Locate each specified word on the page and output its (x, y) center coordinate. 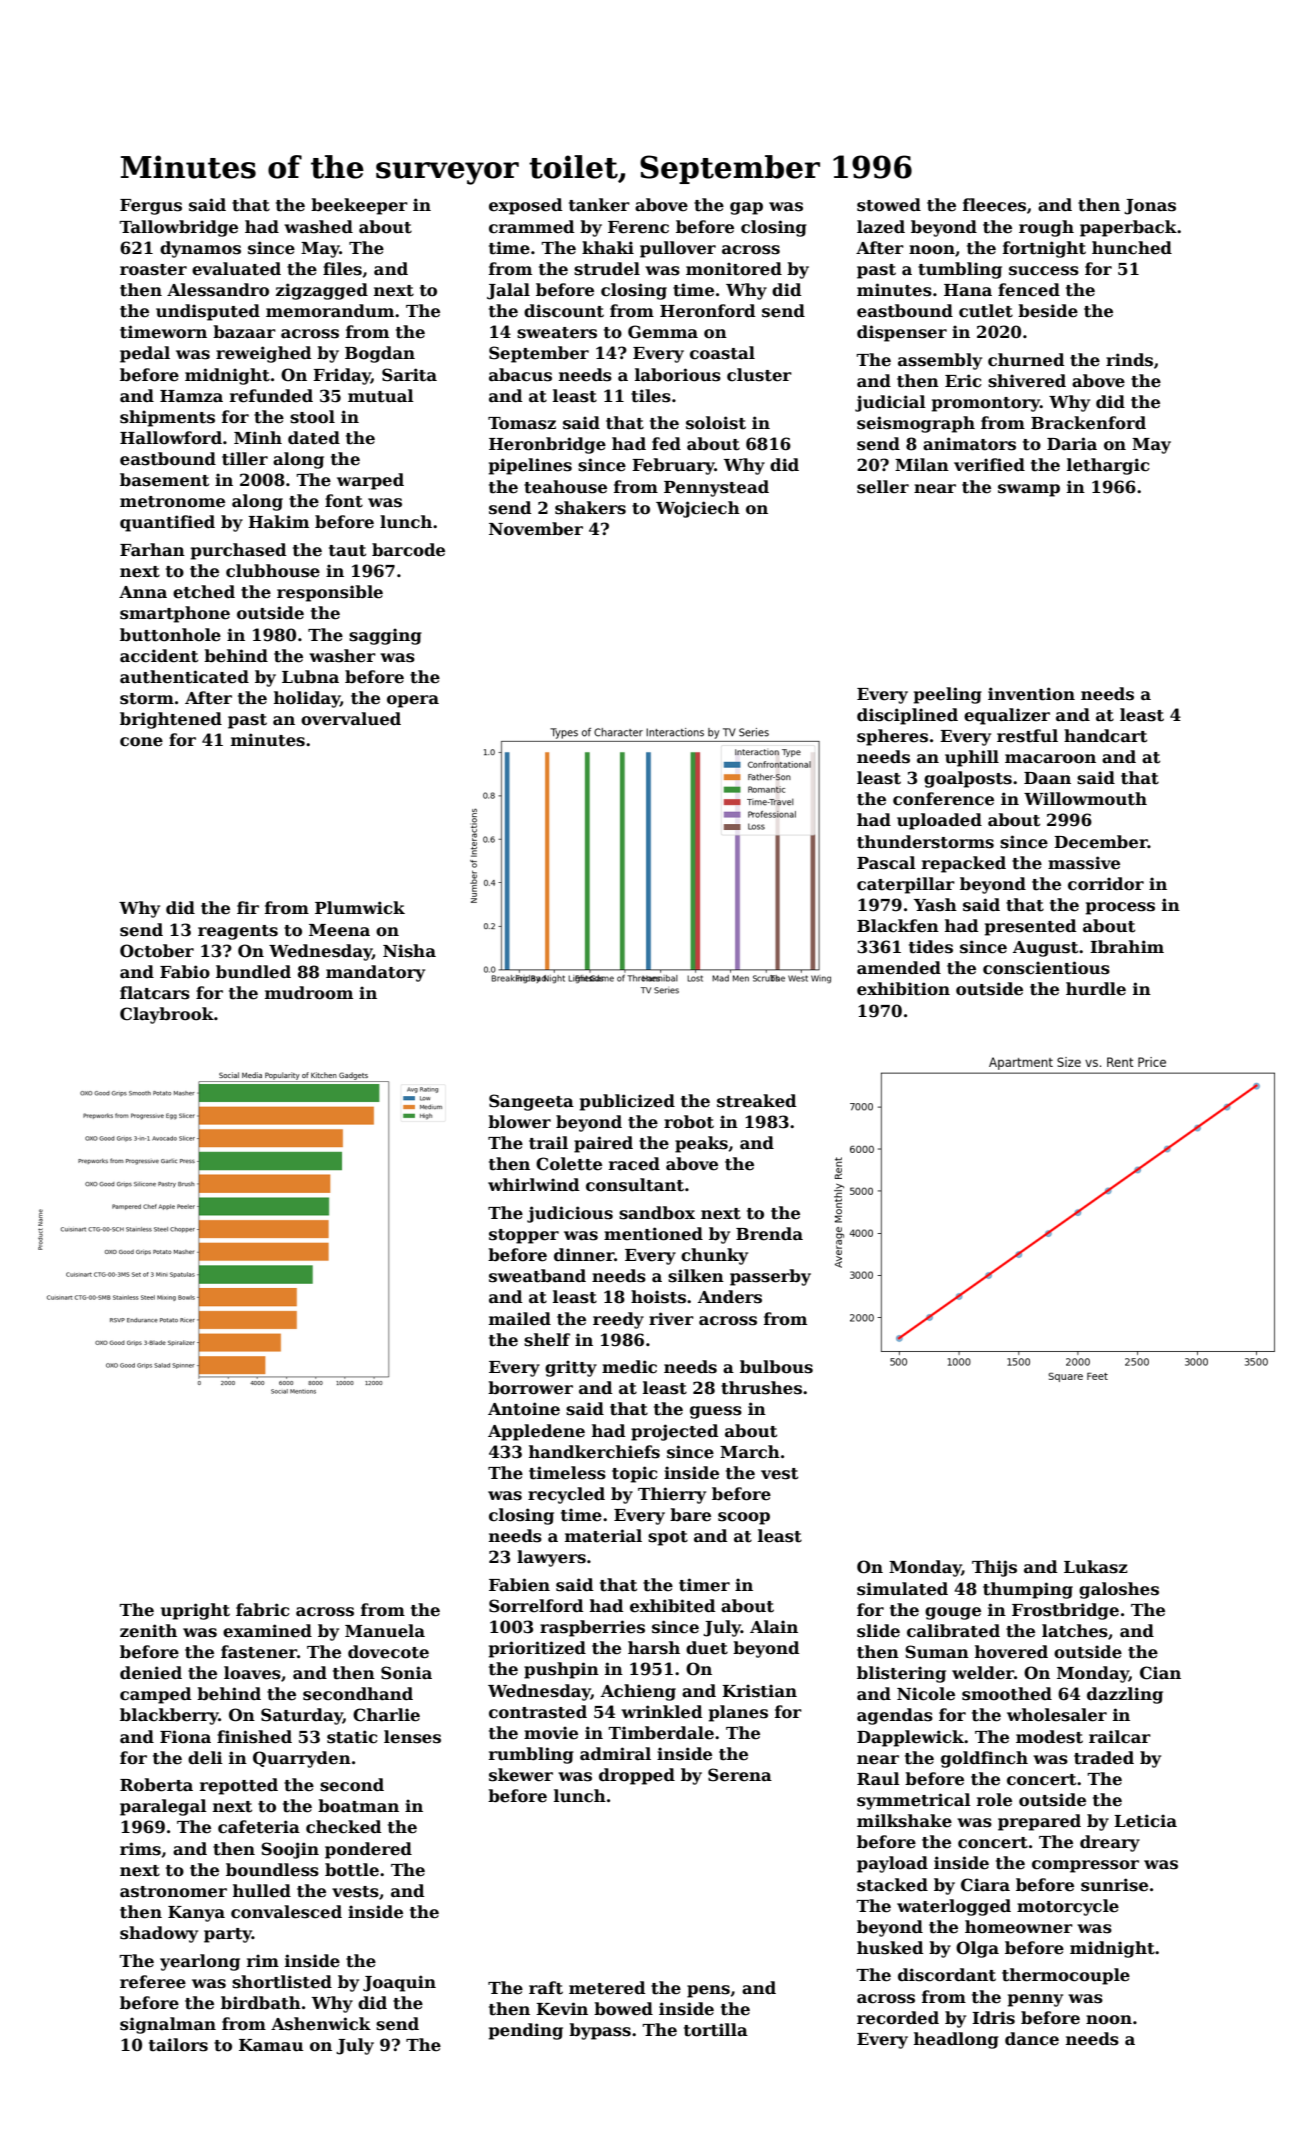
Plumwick (360, 908)
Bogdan (380, 354)
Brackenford (1088, 423)
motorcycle (1068, 1907)
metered (607, 1988)
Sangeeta (531, 1102)
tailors (178, 2045)
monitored (734, 269)
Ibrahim (1127, 947)
